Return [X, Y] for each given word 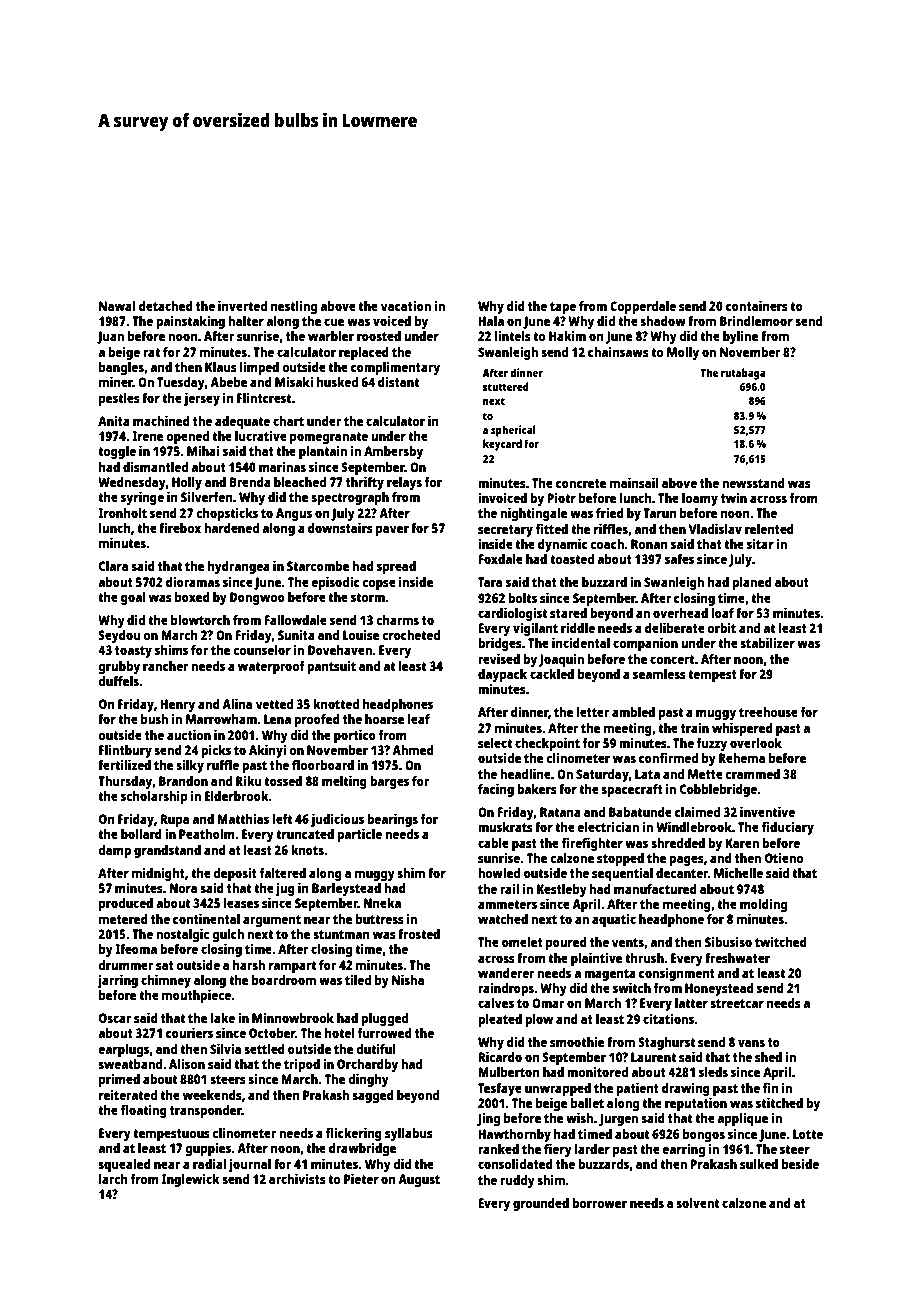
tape [563, 308]
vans [751, 1043]
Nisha [408, 979]
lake [223, 1018]
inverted [242, 305]
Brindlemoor [756, 320]
